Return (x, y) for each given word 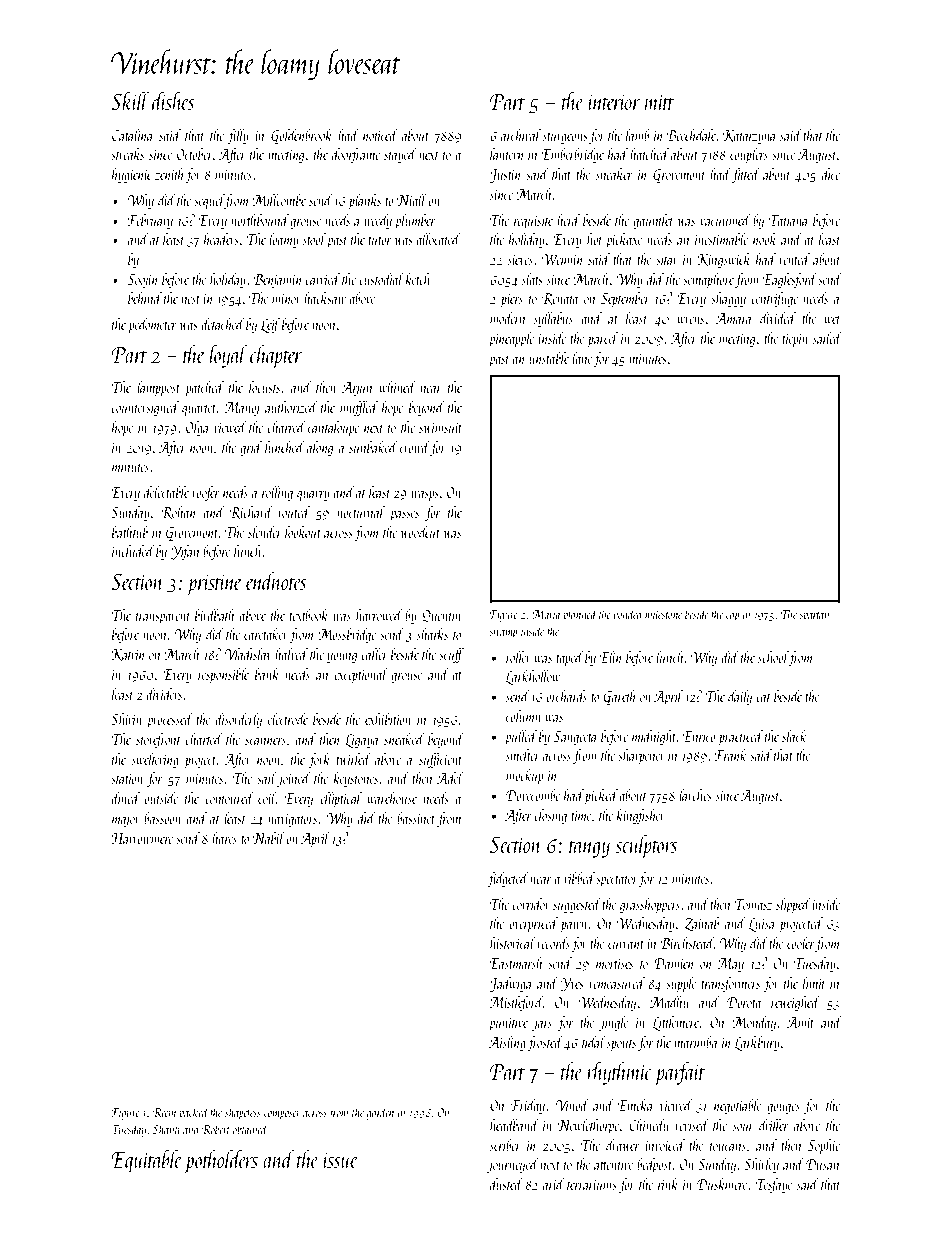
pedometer (153, 325)
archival (521, 135)
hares (224, 838)
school (773, 657)
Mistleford (516, 1003)
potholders (221, 1162)
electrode (288, 719)
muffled (359, 408)
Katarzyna (749, 137)
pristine (215, 584)
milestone (663, 614)
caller (374, 654)
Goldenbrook (301, 136)
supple (681, 985)
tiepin (795, 340)
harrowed (379, 615)
